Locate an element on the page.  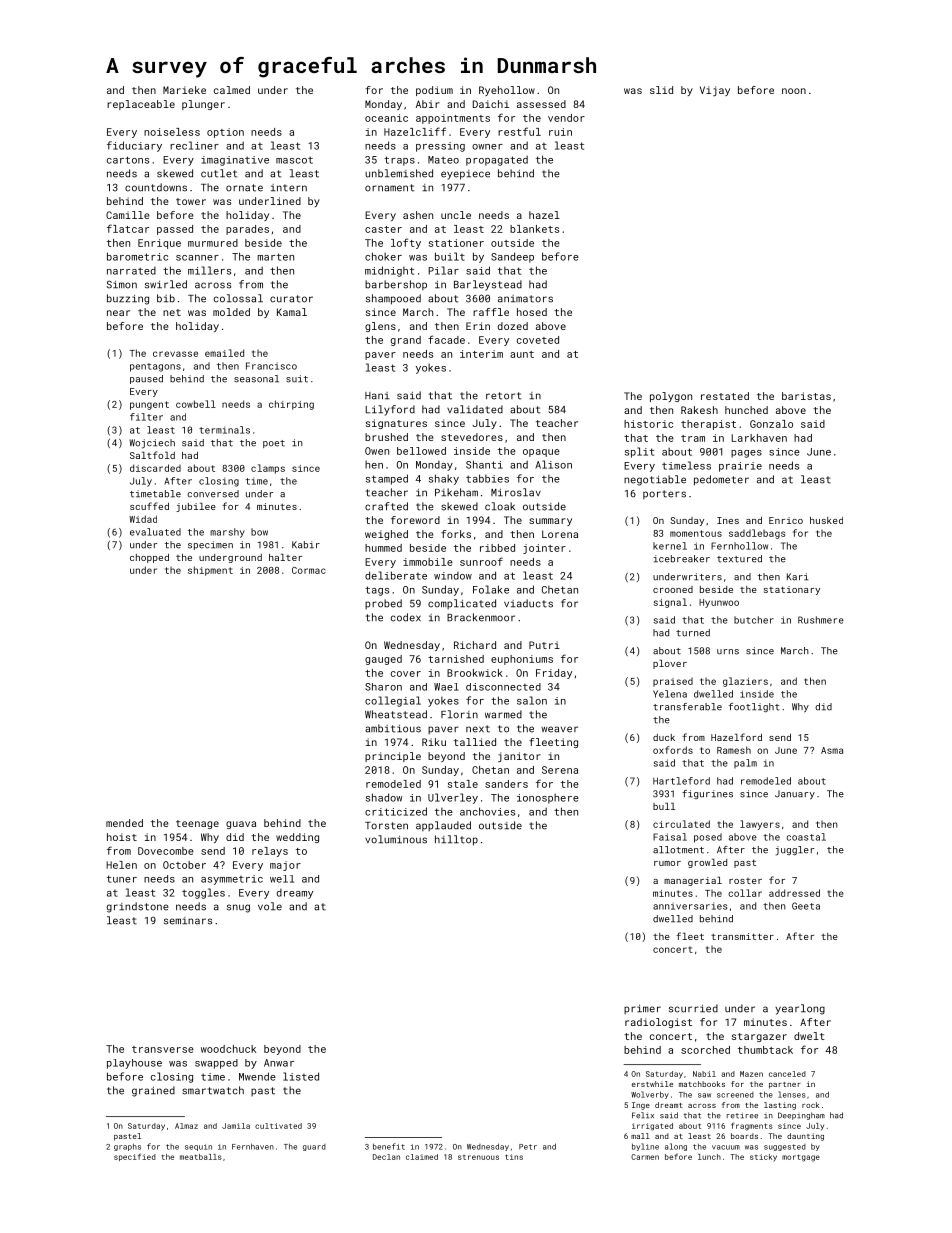
Declan is located at coordinates (386, 1157).
